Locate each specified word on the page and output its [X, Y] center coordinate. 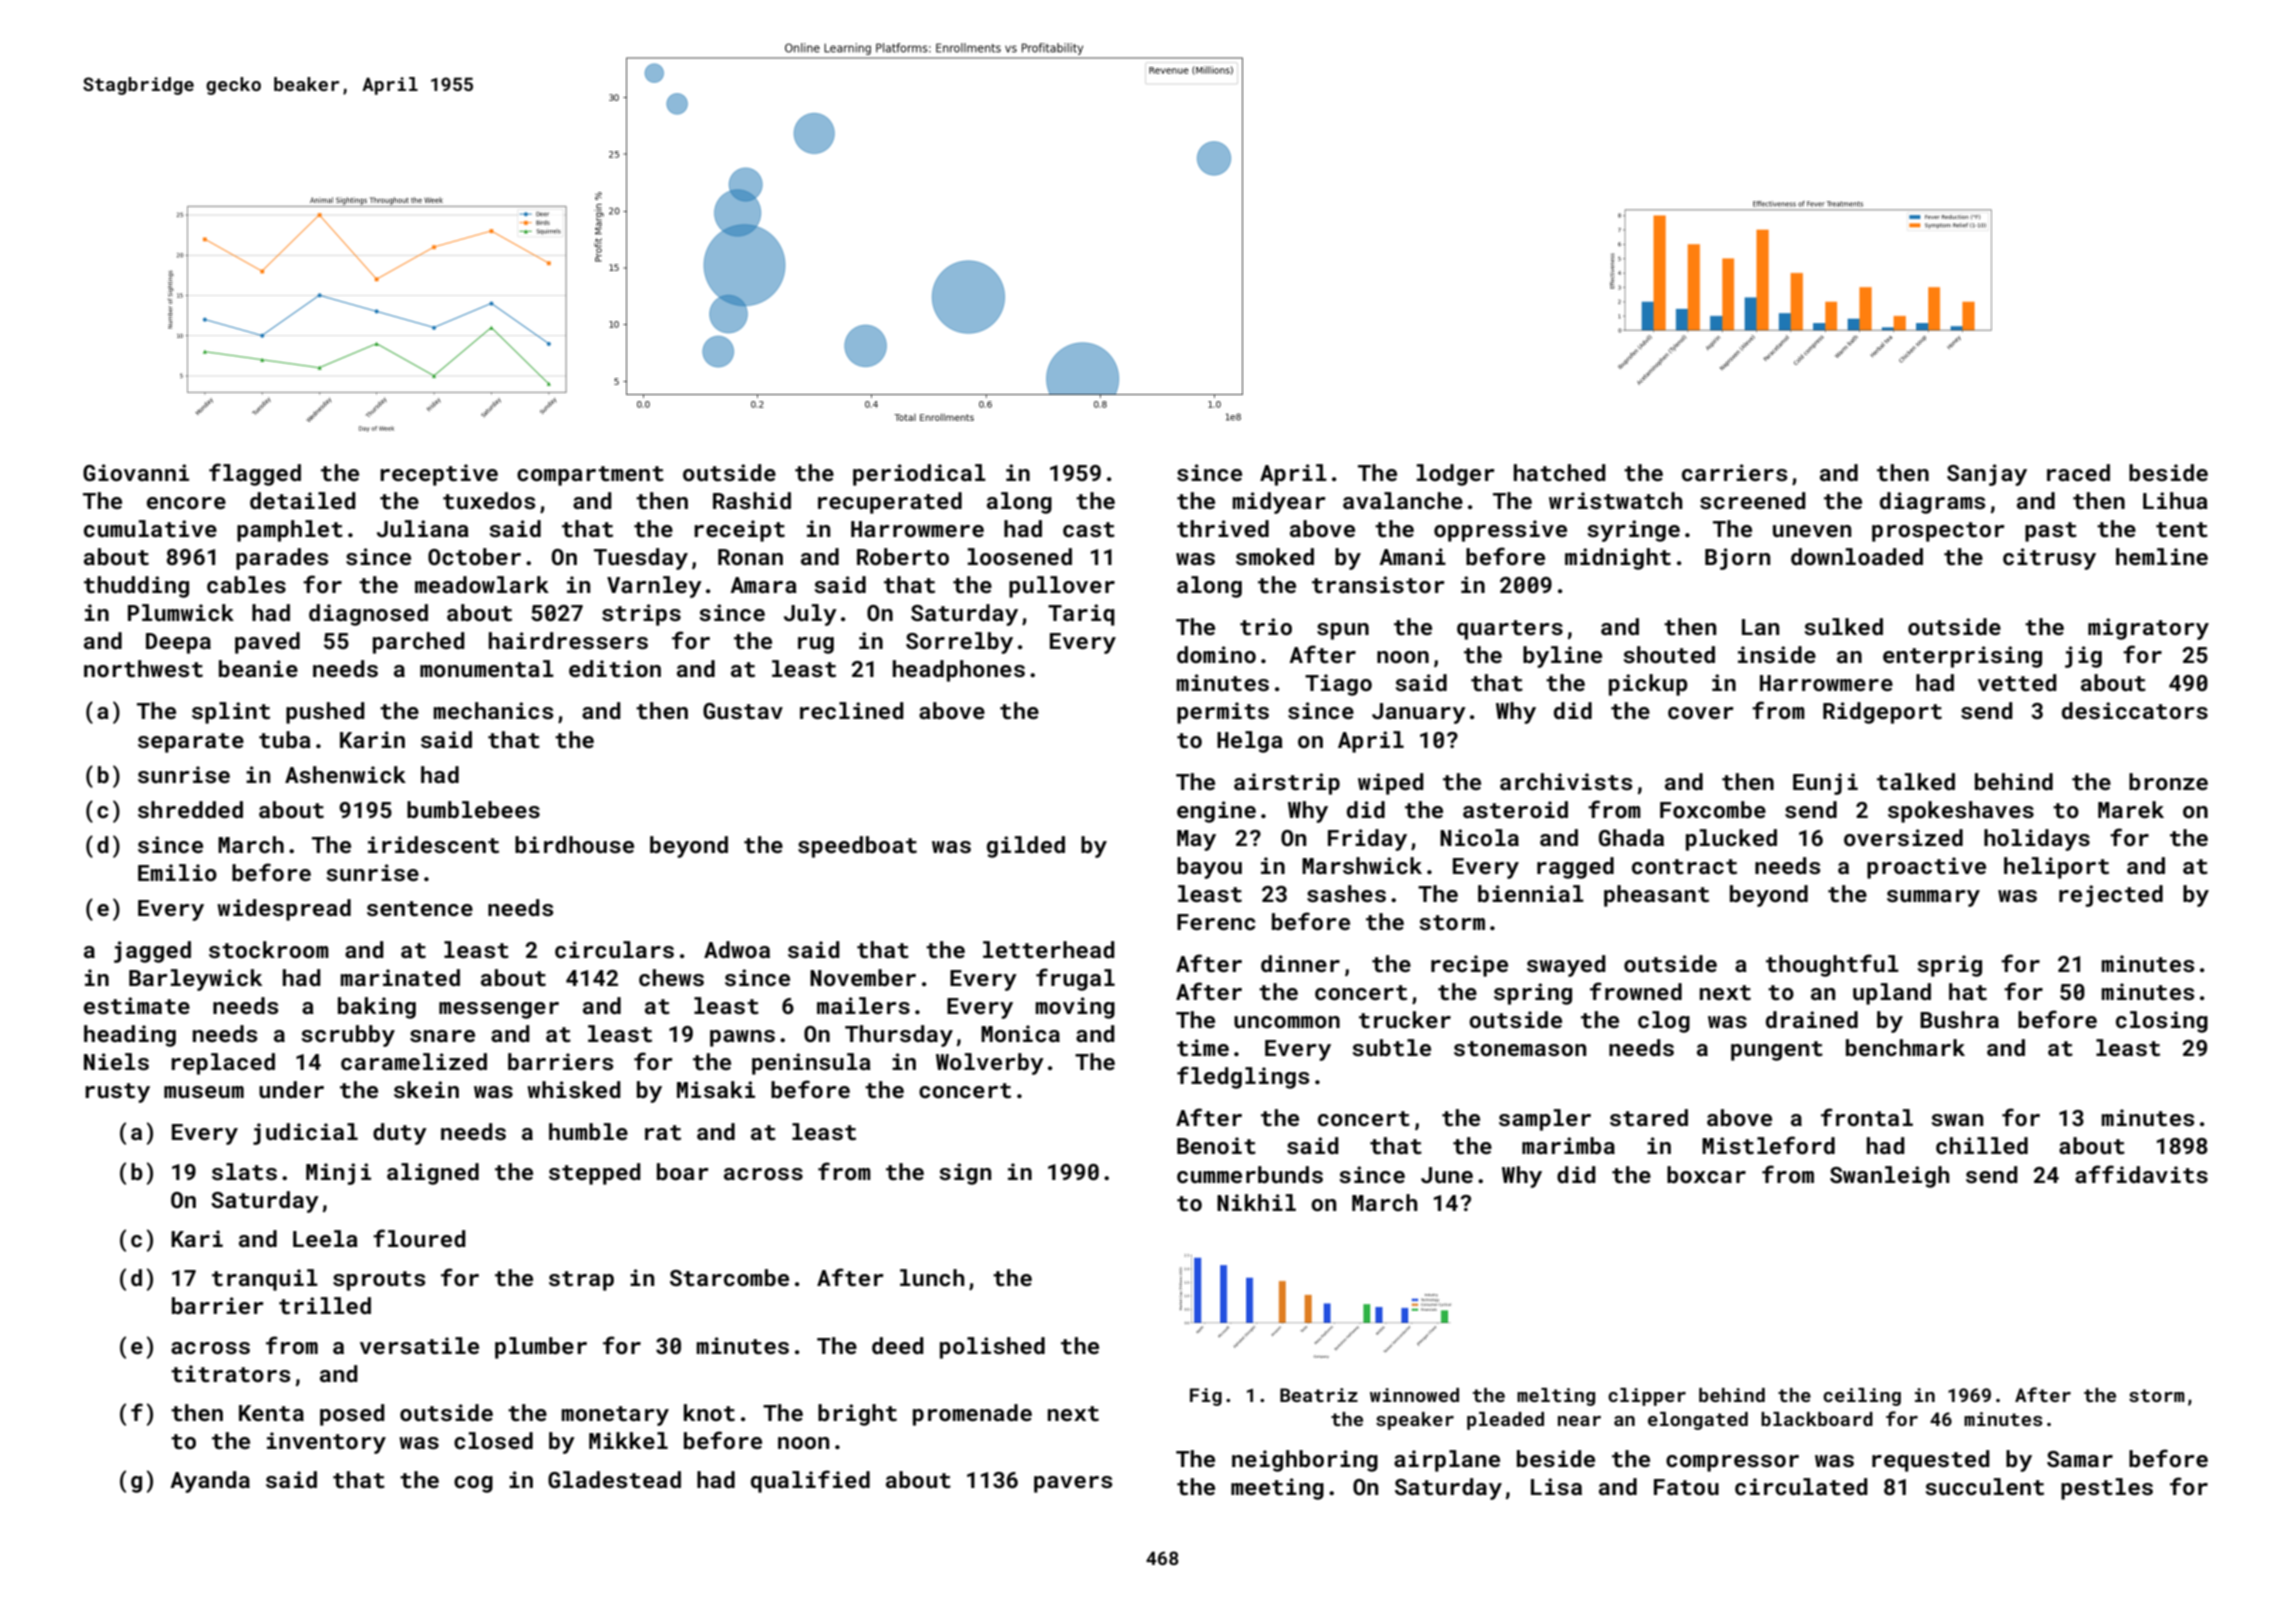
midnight [1618, 559]
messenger [499, 1010]
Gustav [743, 711]
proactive [1926, 868]
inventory [326, 1443]
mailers [863, 1005]
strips [641, 615]
